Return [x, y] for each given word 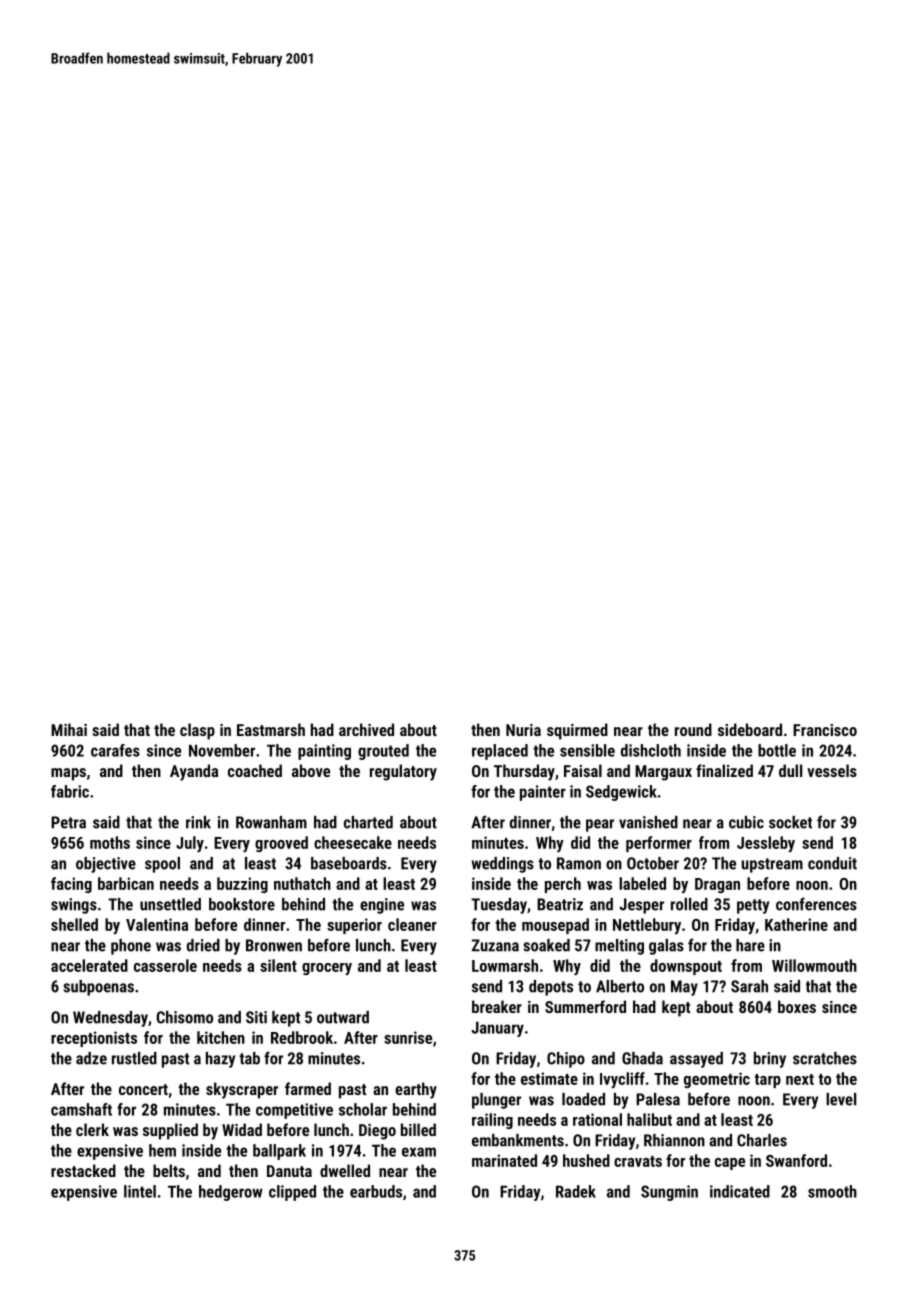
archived [366, 729]
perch [563, 885]
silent [278, 965]
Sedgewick [621, 793]
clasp [197, 731]
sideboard [750, 729]
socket [790, 822]
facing [71, 885]
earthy [416, 1090]
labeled [642, 883]
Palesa [658, 1099]
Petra [68, 822]
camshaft [81, 1109]
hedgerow [231, 1193]
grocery [327, 969]
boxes [797, 1006]
